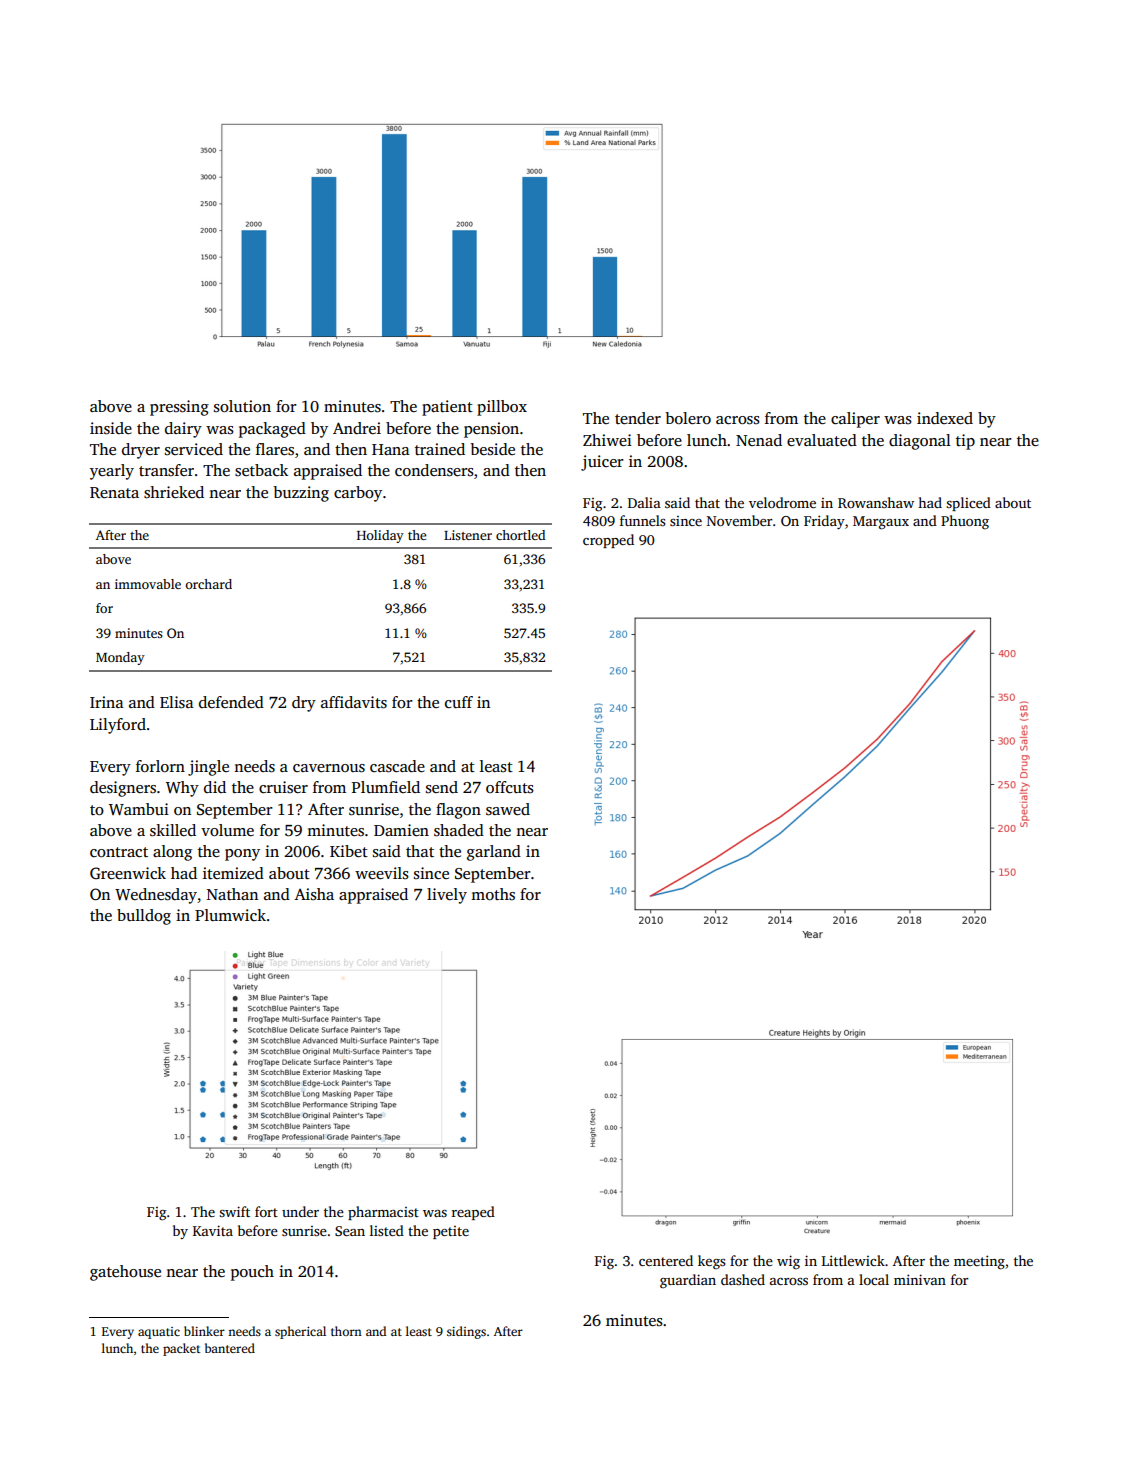 This screenshot has width=1135, height=1469. I want to click on moths, so click(493, 894).
